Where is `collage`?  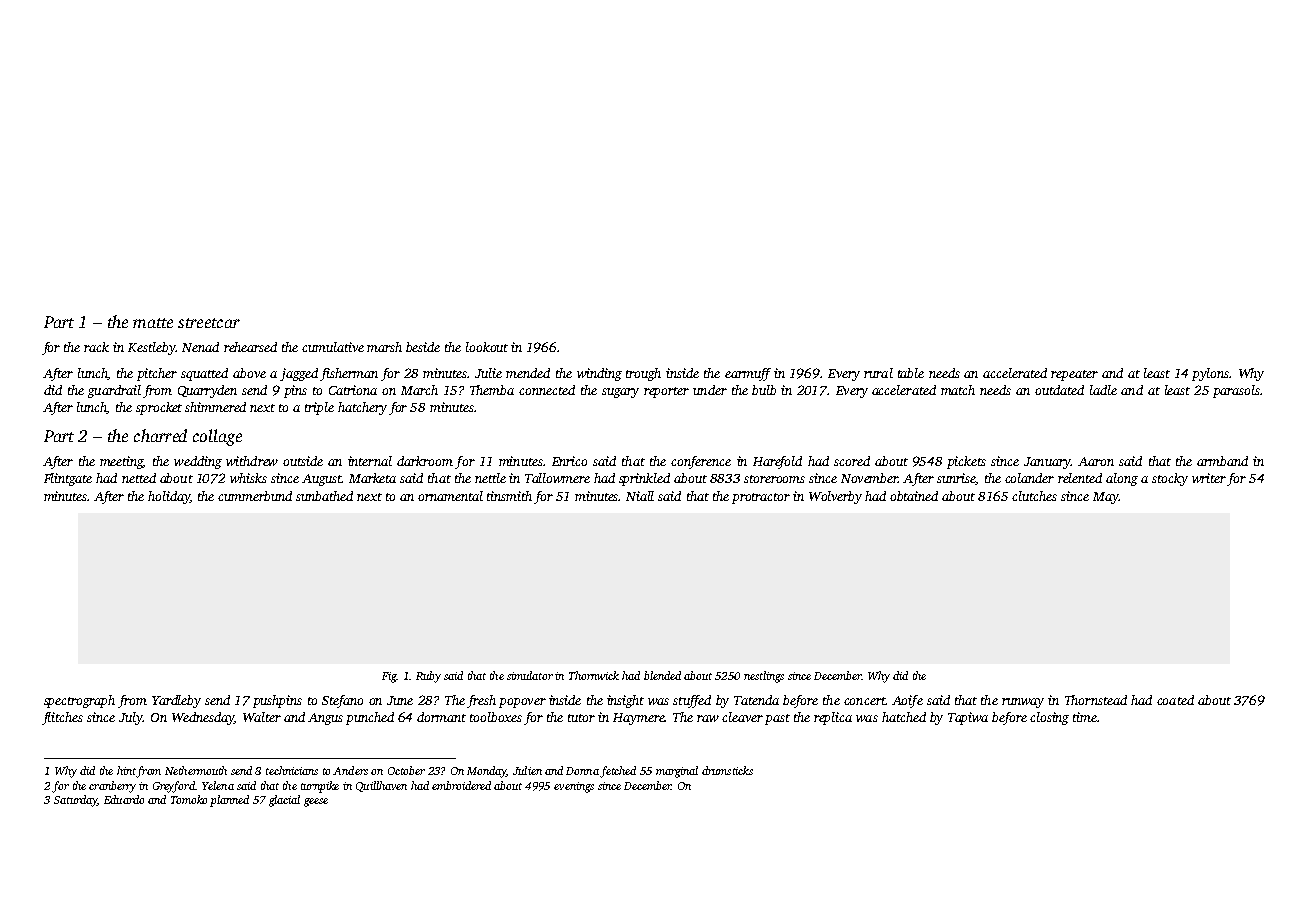
collage is located at coordinates (217, 437).
